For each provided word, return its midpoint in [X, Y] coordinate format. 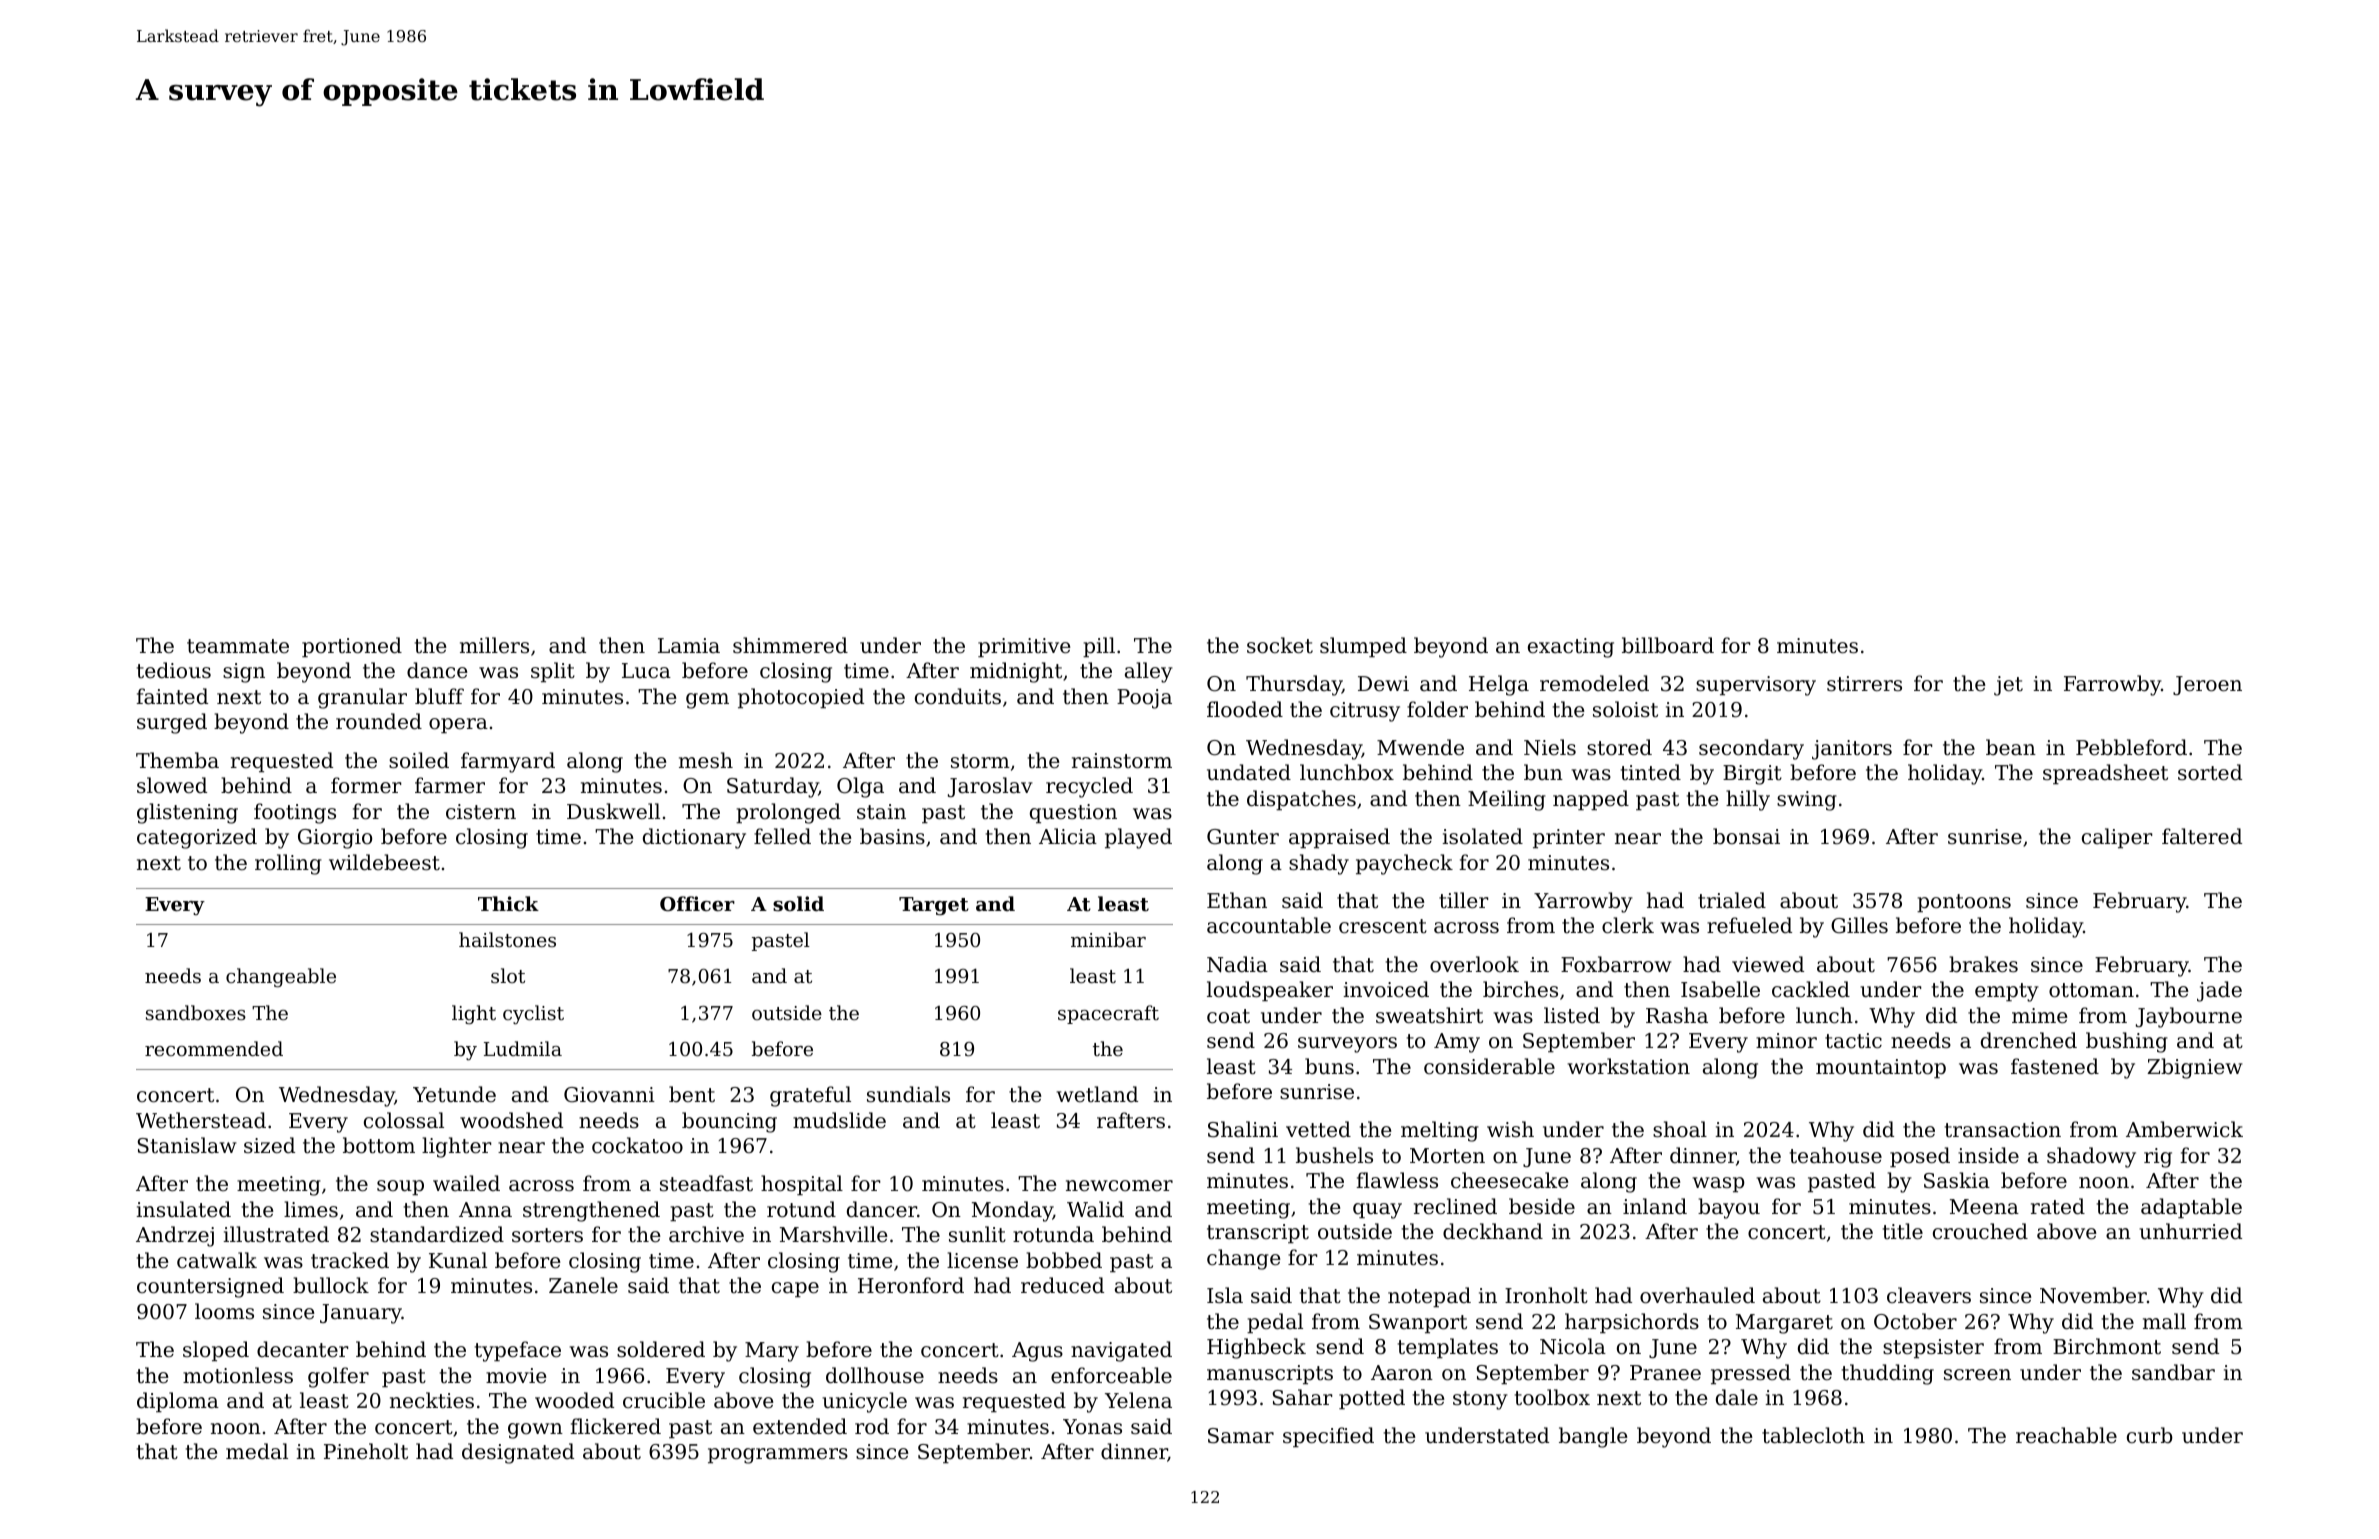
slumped [1363, 647]
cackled [1811, 989]
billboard [1668, 645]
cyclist [533, 1014]
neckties [432, 1400]
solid [798, 903]
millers [494, 645]
